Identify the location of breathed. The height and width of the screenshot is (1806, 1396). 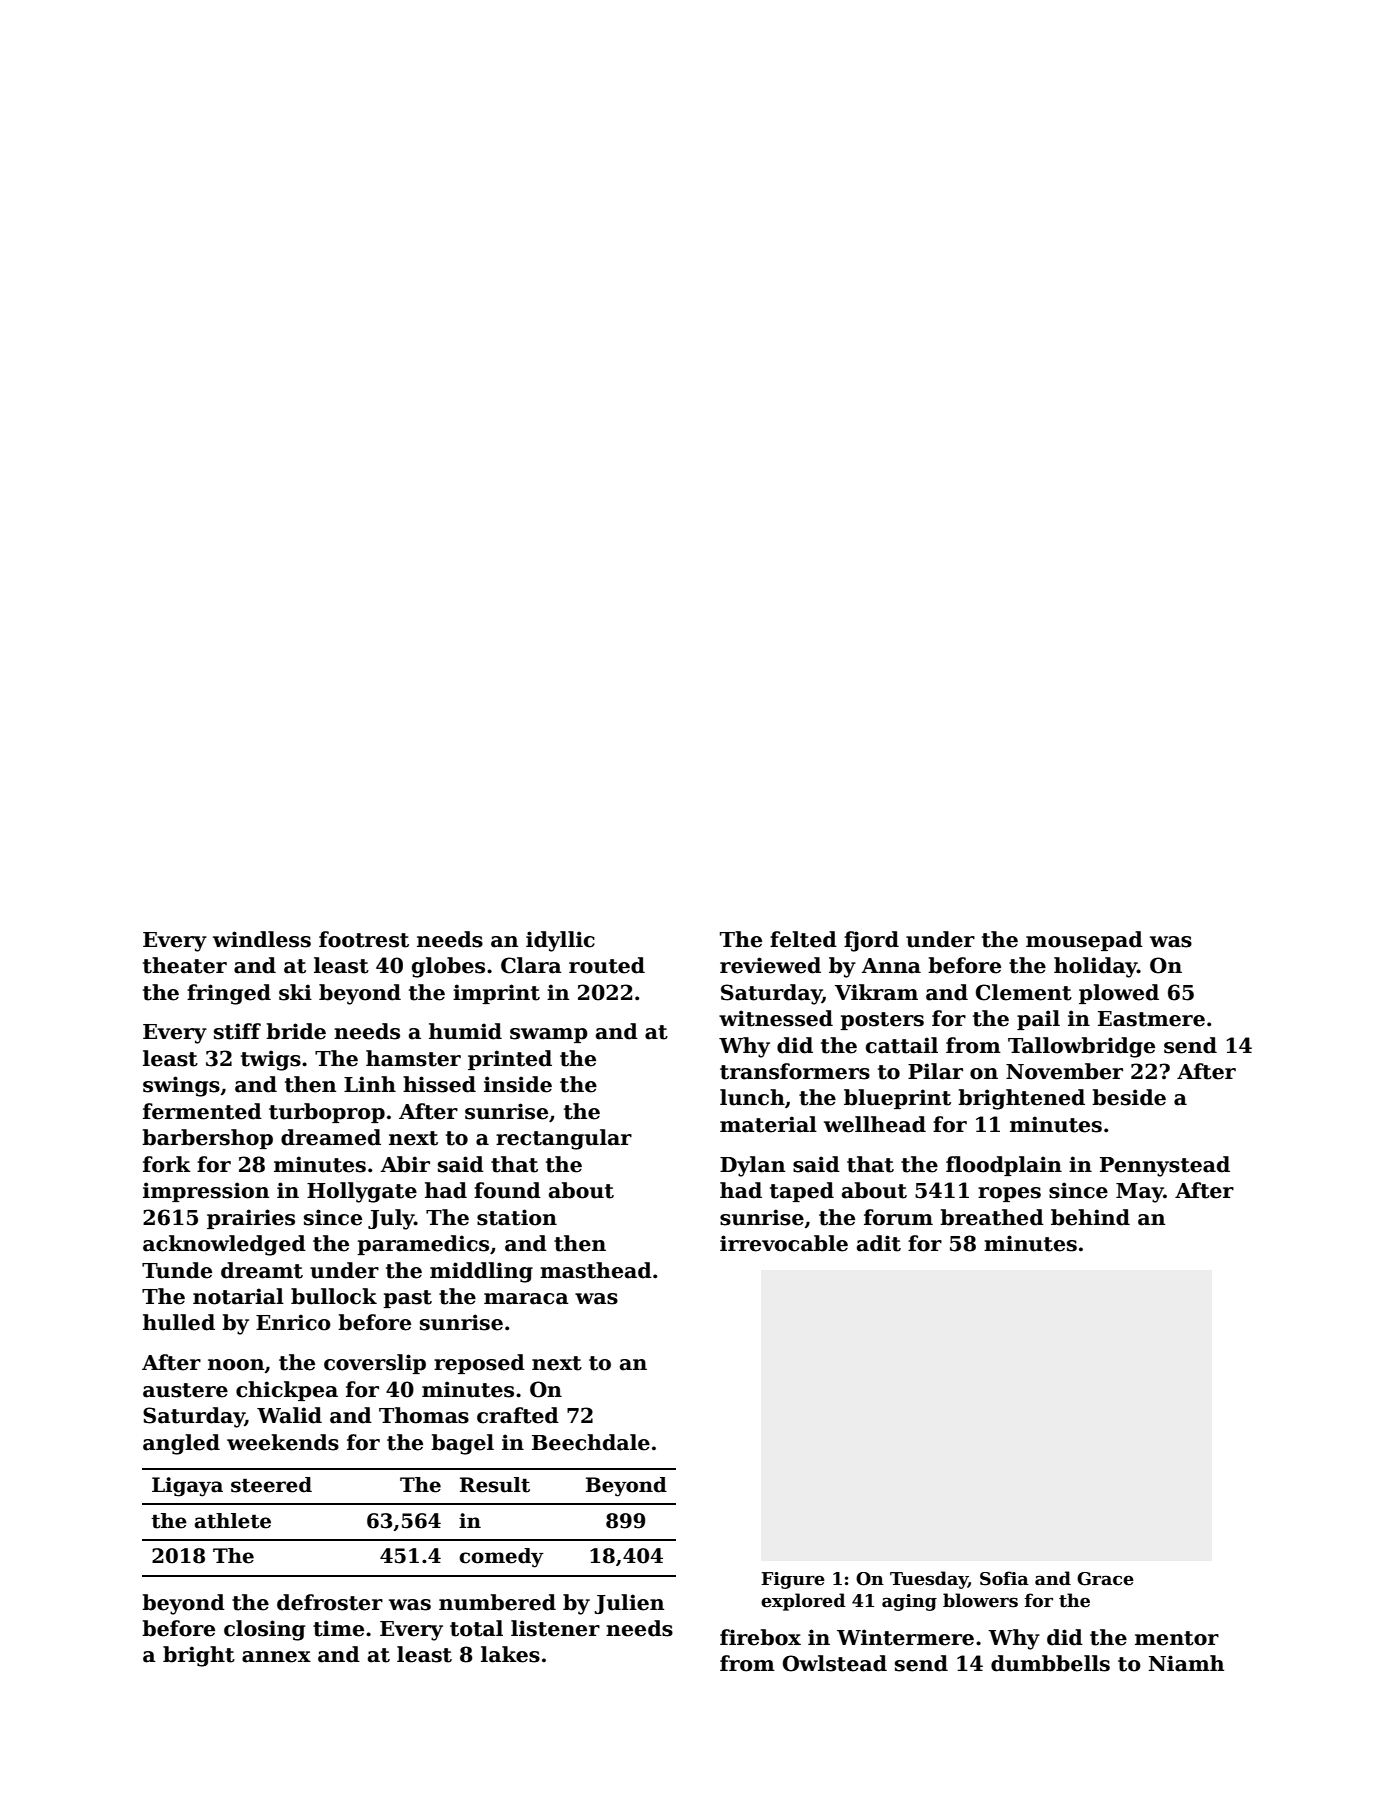
(992, 1217).
